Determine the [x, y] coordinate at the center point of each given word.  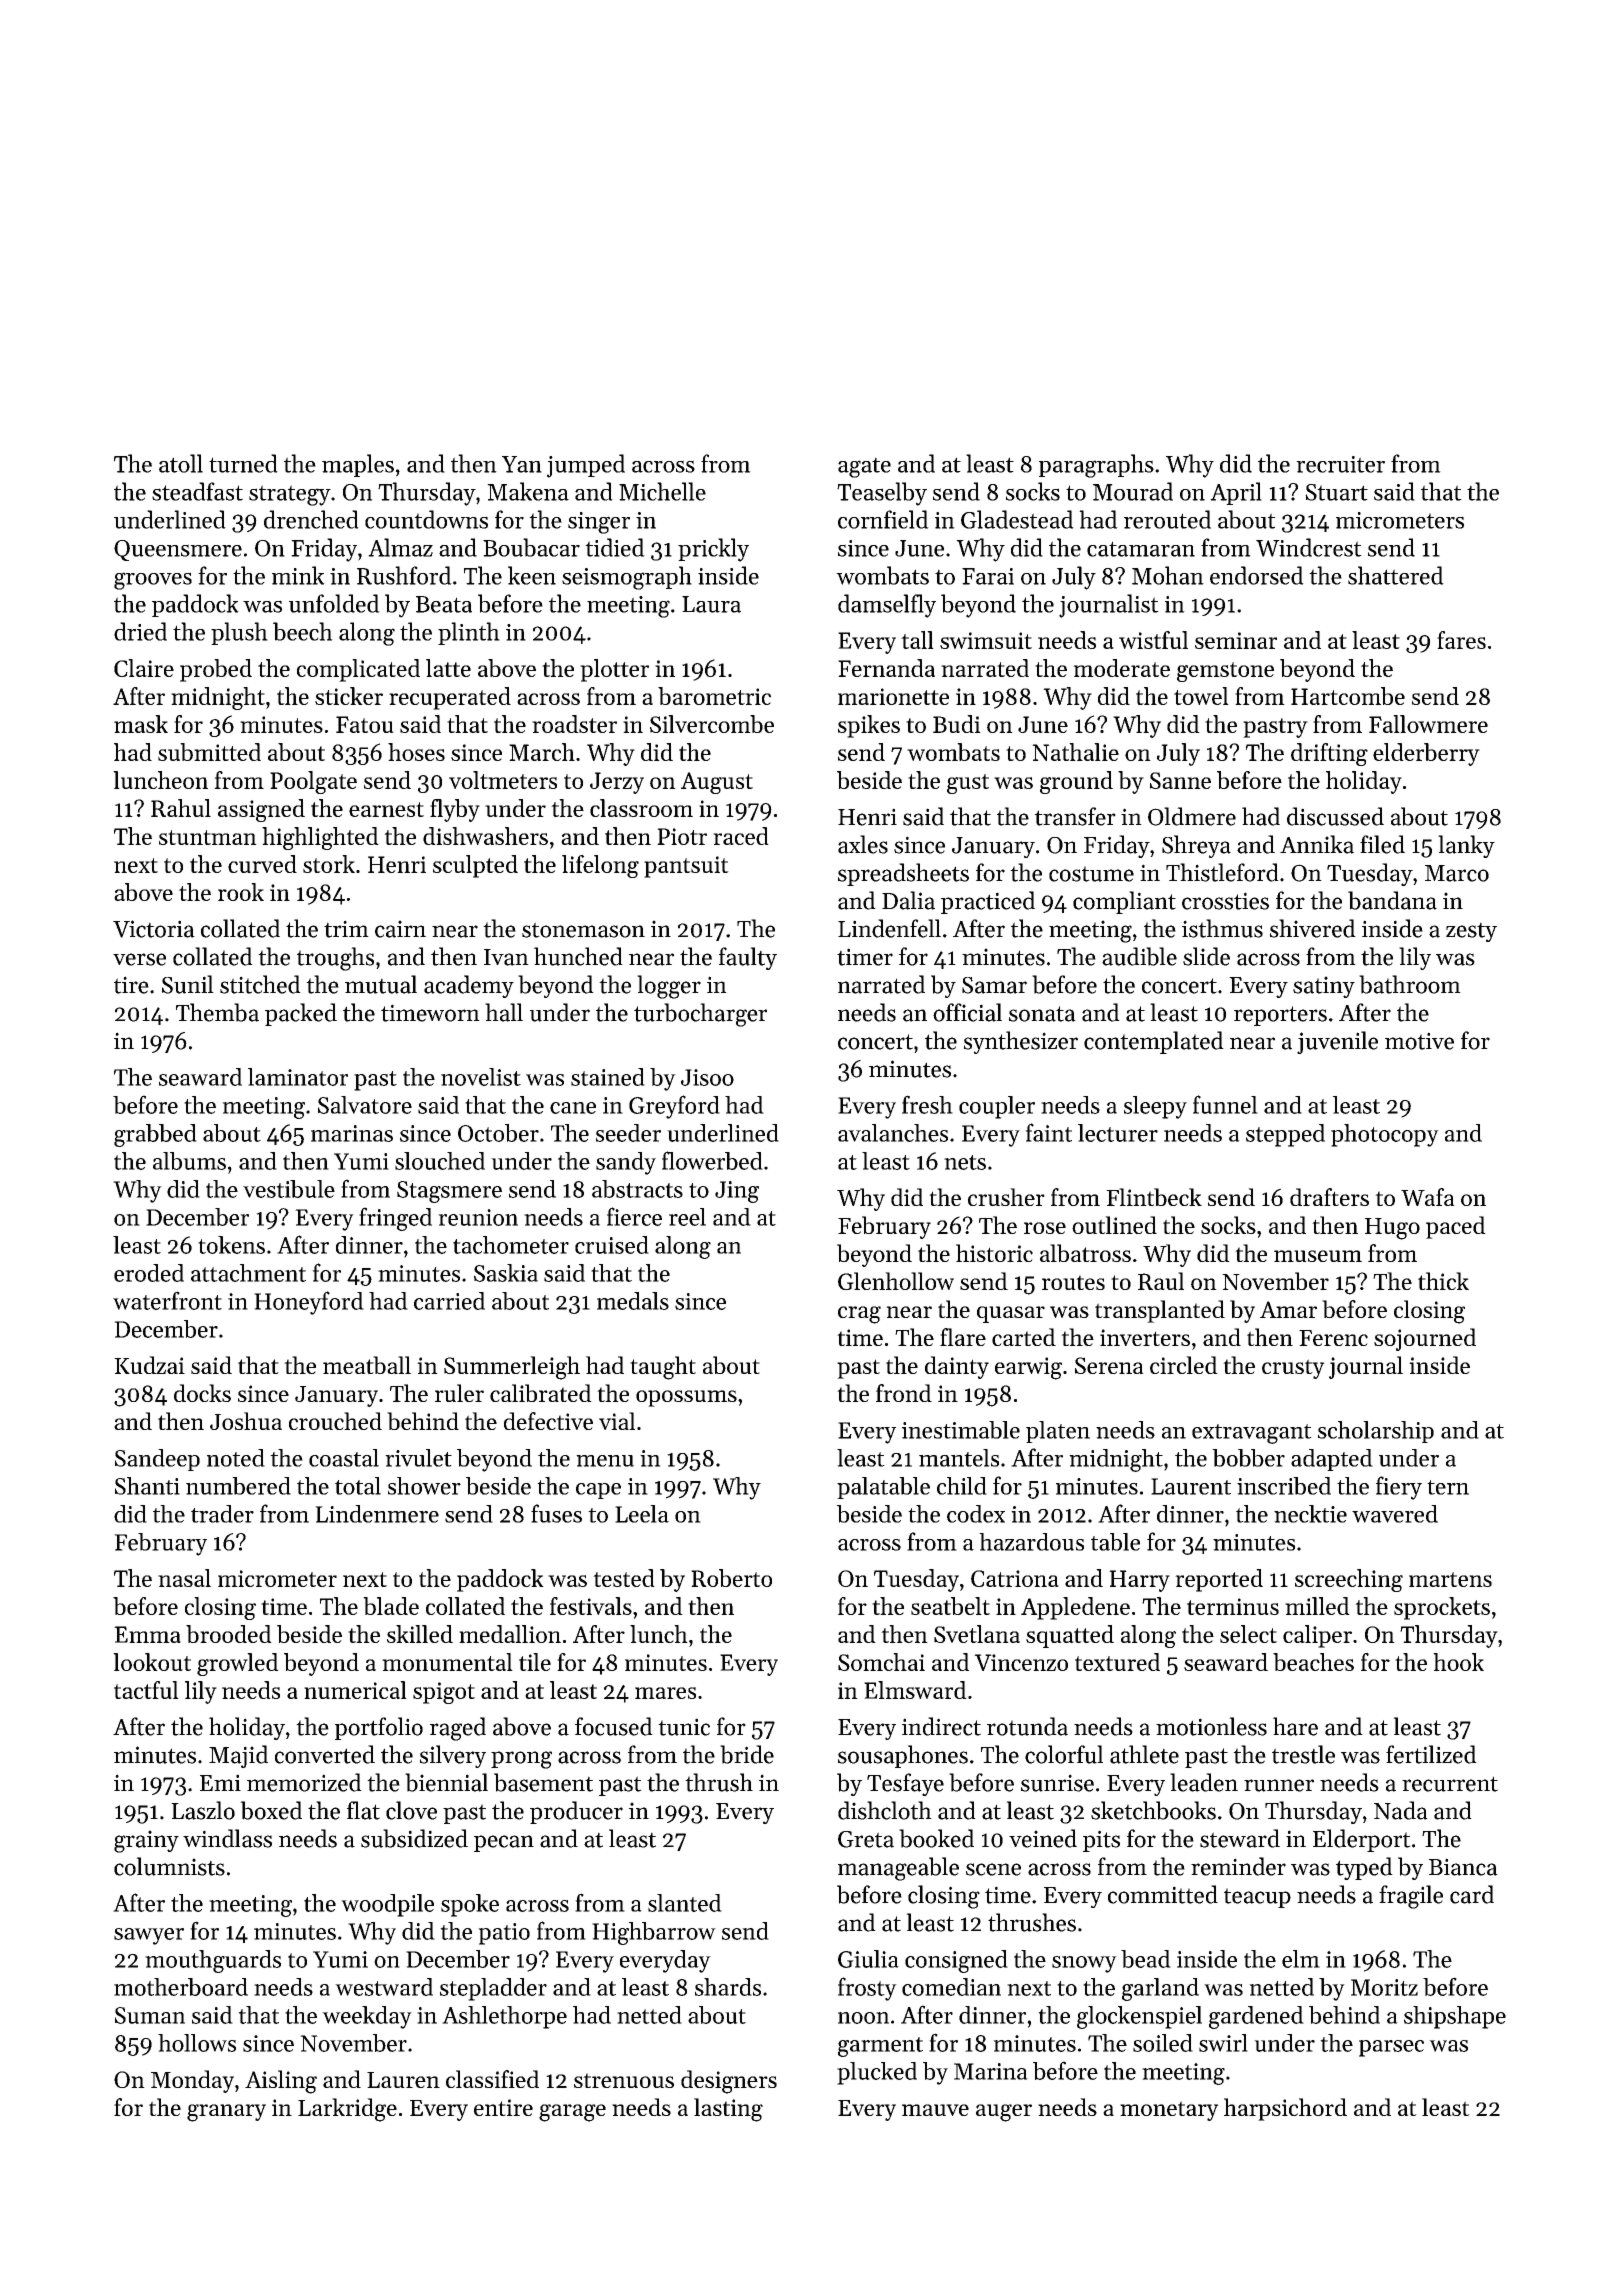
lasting [728, 2110]
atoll [181, 463]
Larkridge [347, 2110]
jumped [586, 466]
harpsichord [1285, 2109]
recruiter [1340, 464]
